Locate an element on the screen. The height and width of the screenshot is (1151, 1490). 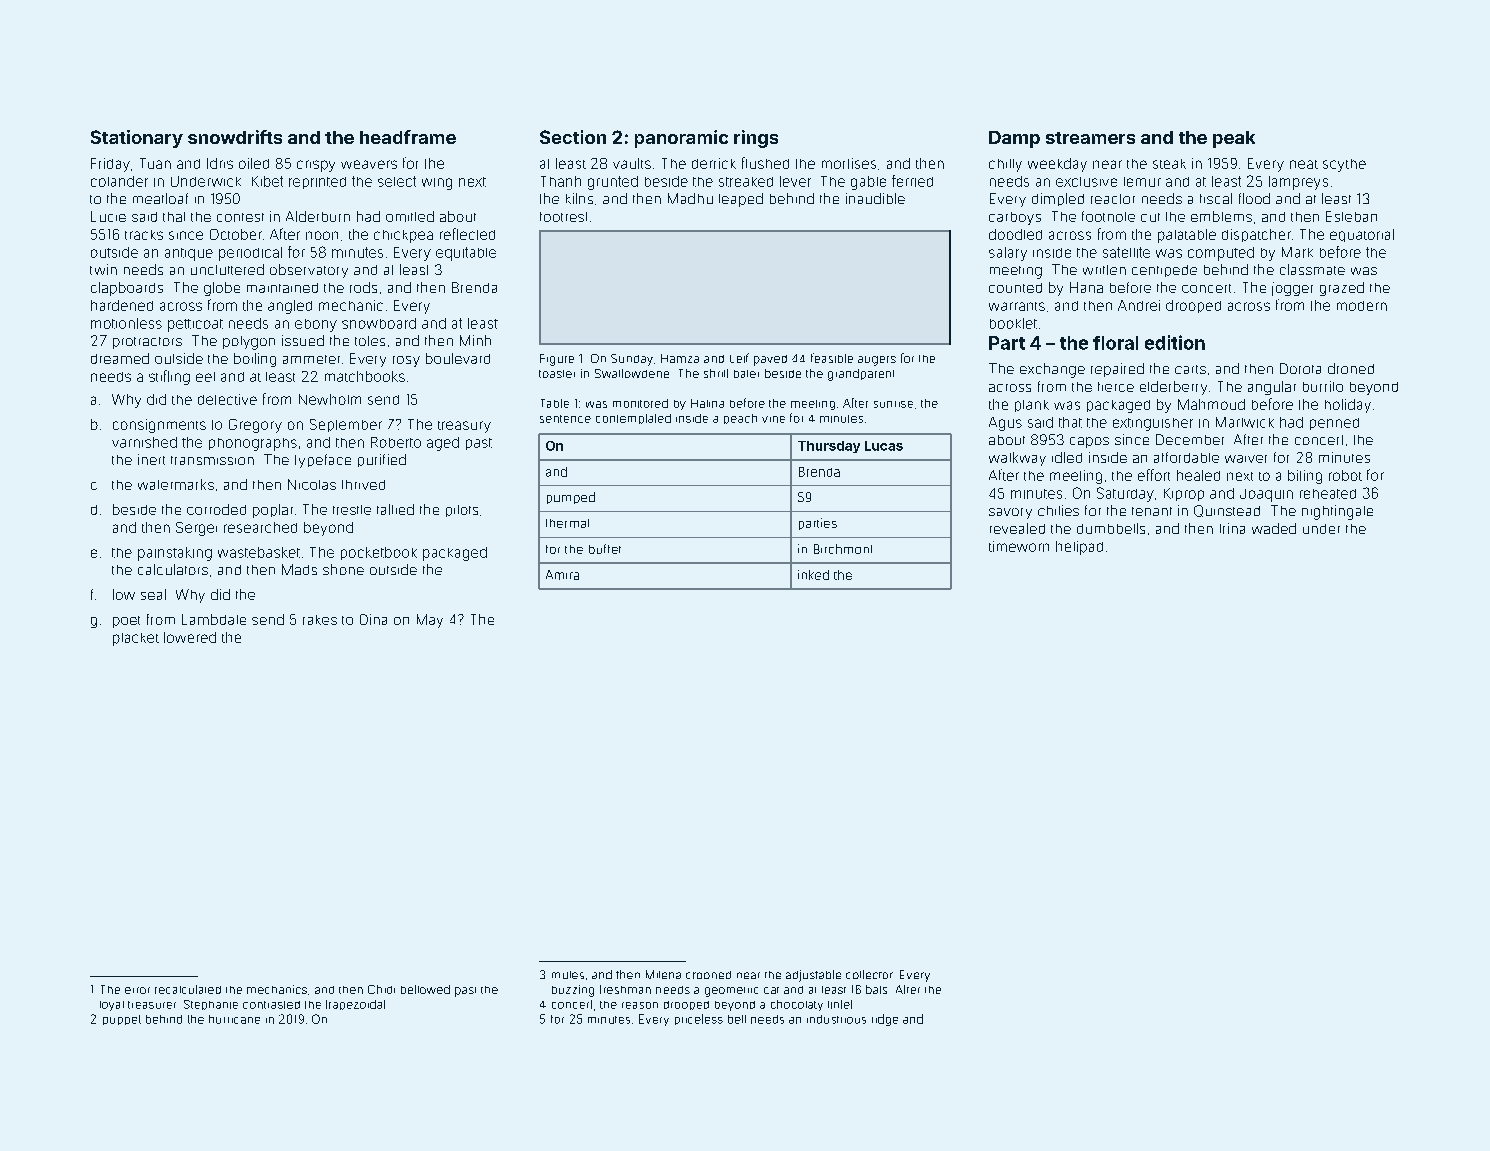
rings is located at coordinates (756, 139).
